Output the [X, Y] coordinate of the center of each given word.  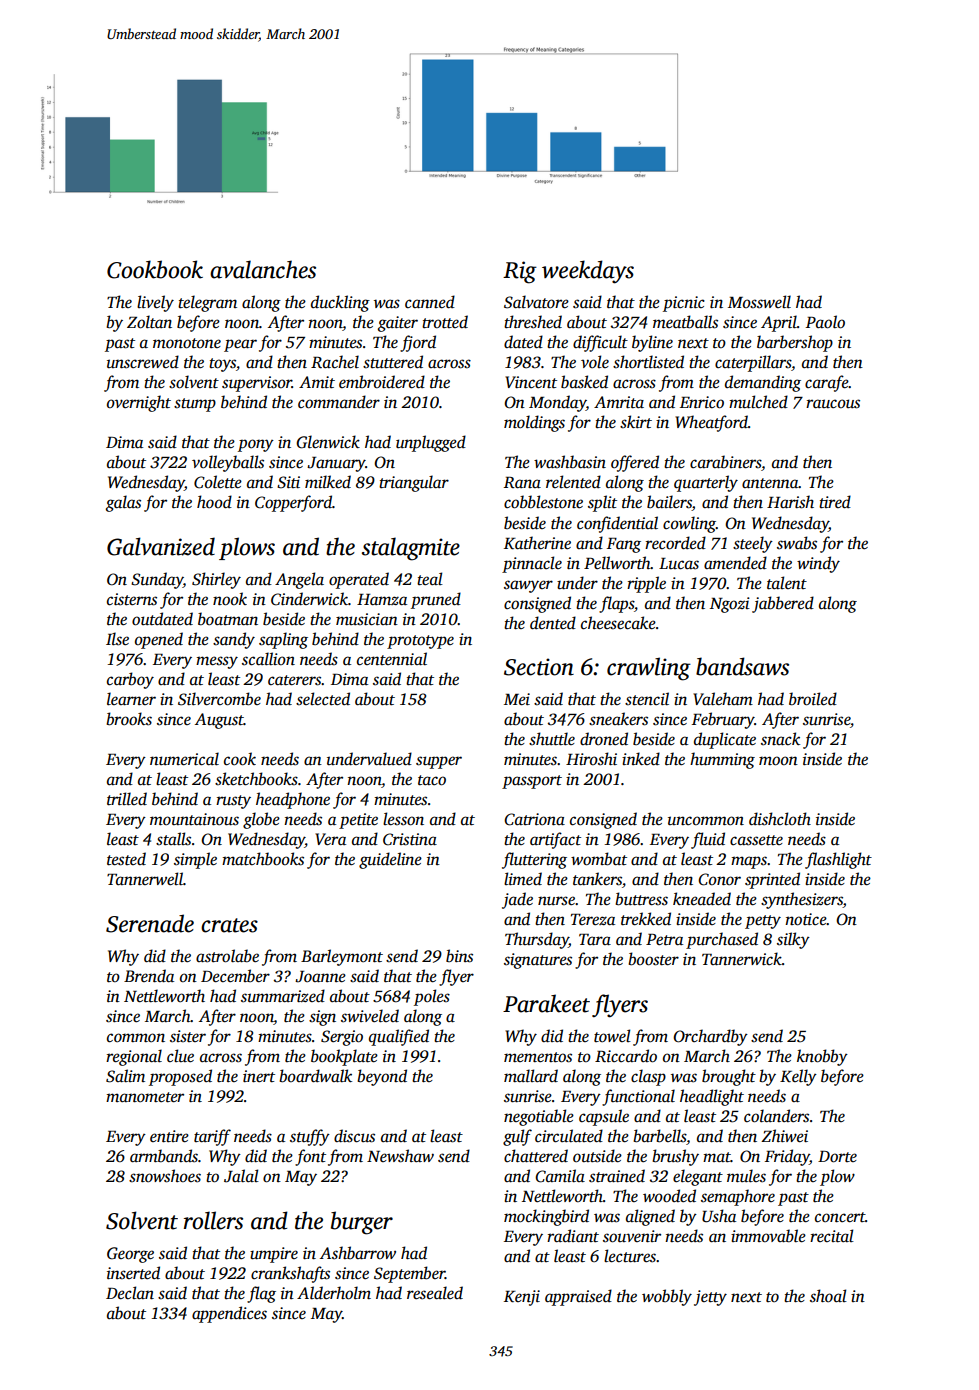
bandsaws [742, 666]
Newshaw [400, 1156]
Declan [130, 1293]
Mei [517, 699]
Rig [520, 272]
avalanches [263, 269]
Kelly [798, 1077]
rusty [233, 802]
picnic [684, 304]
